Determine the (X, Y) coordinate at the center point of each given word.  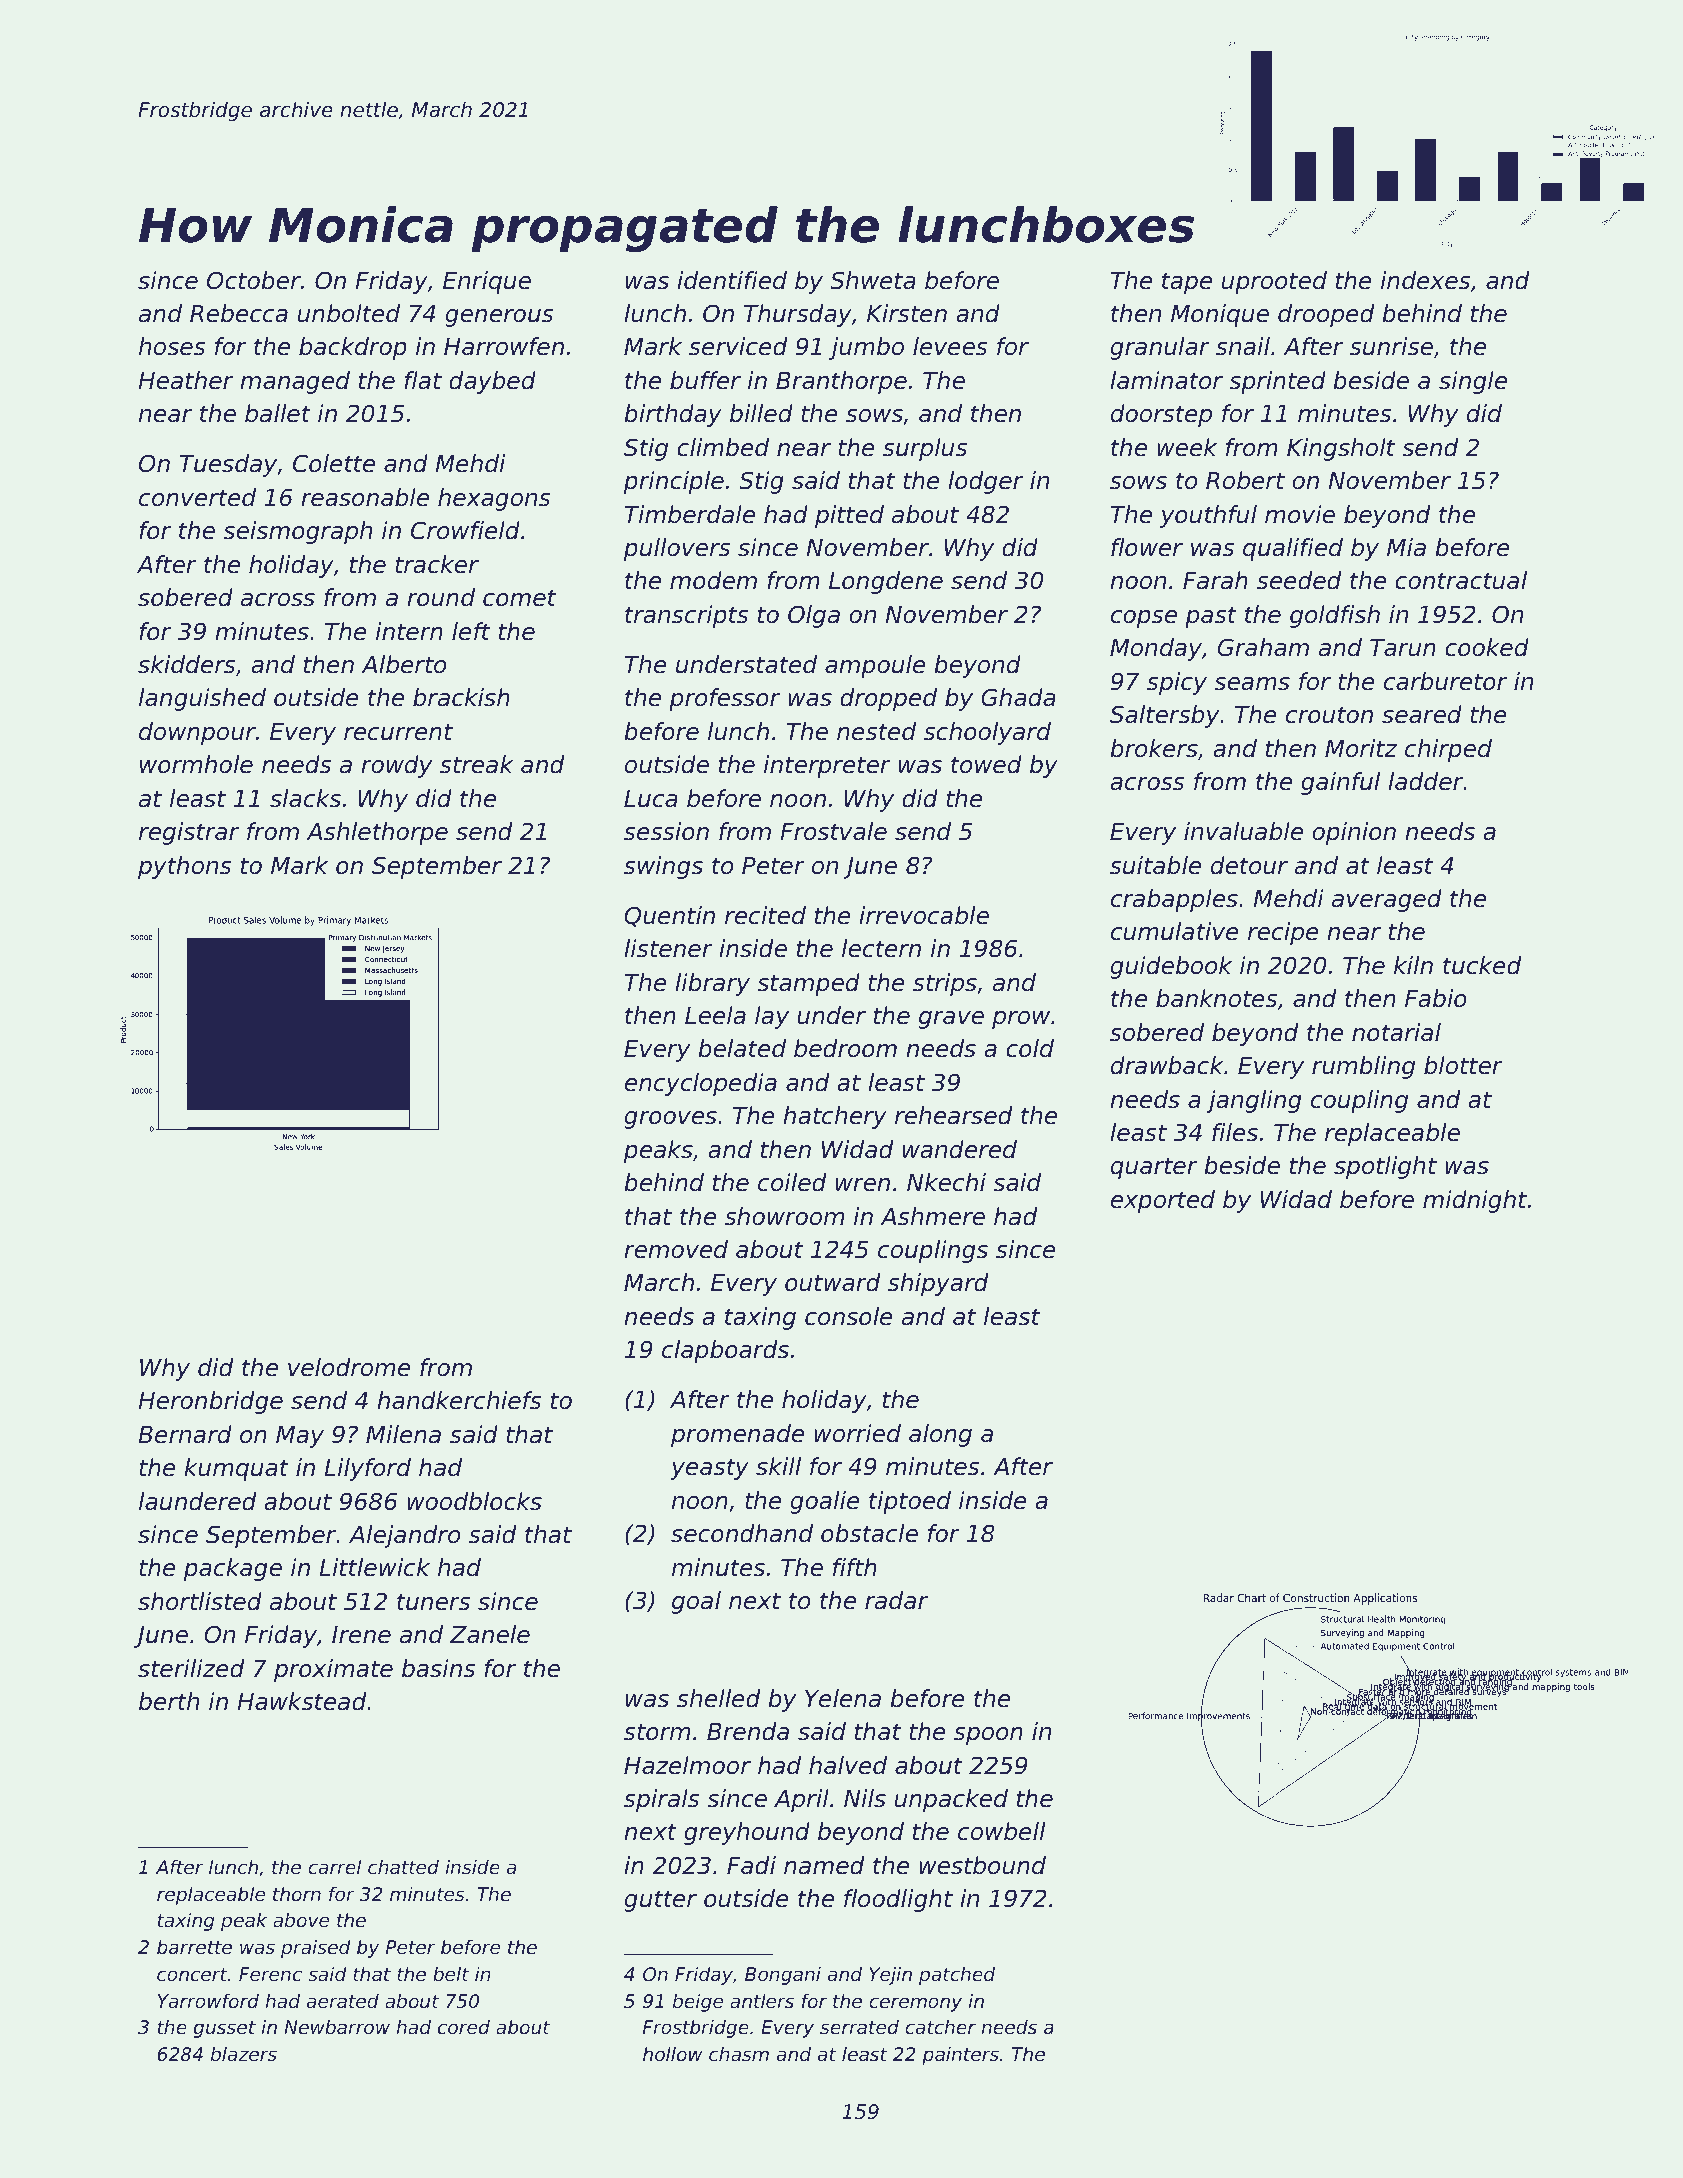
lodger (985, 482)
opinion (1354, 833)
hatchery (835, 1117)
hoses (172, 346)
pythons (185, 867)
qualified (1293, 549)
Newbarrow (337, 2027)
